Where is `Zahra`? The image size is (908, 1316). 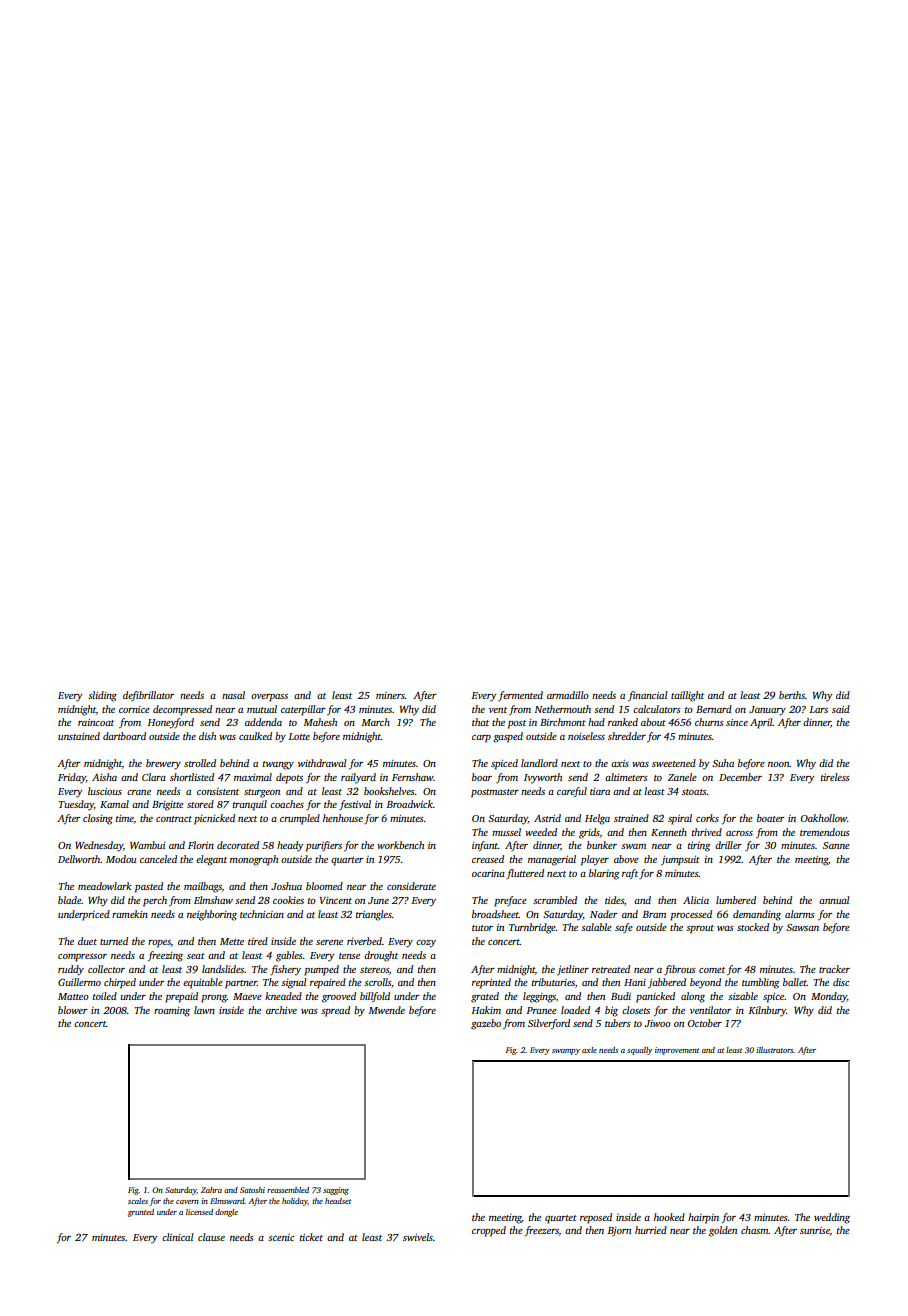
Zahra is located at coordinates (211, 1190).
